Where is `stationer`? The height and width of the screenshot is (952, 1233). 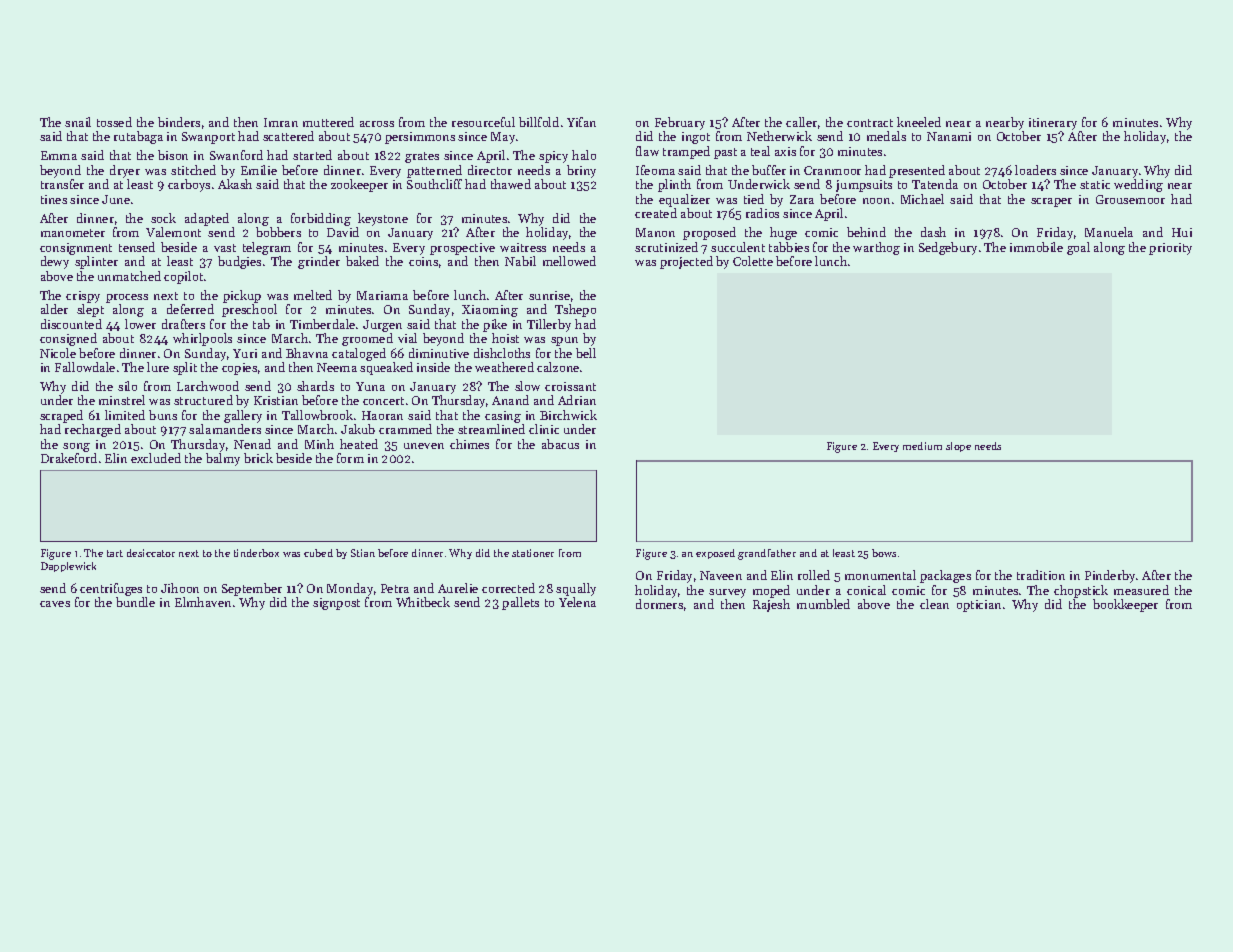 stationer is located at coordinates (533, 553).
